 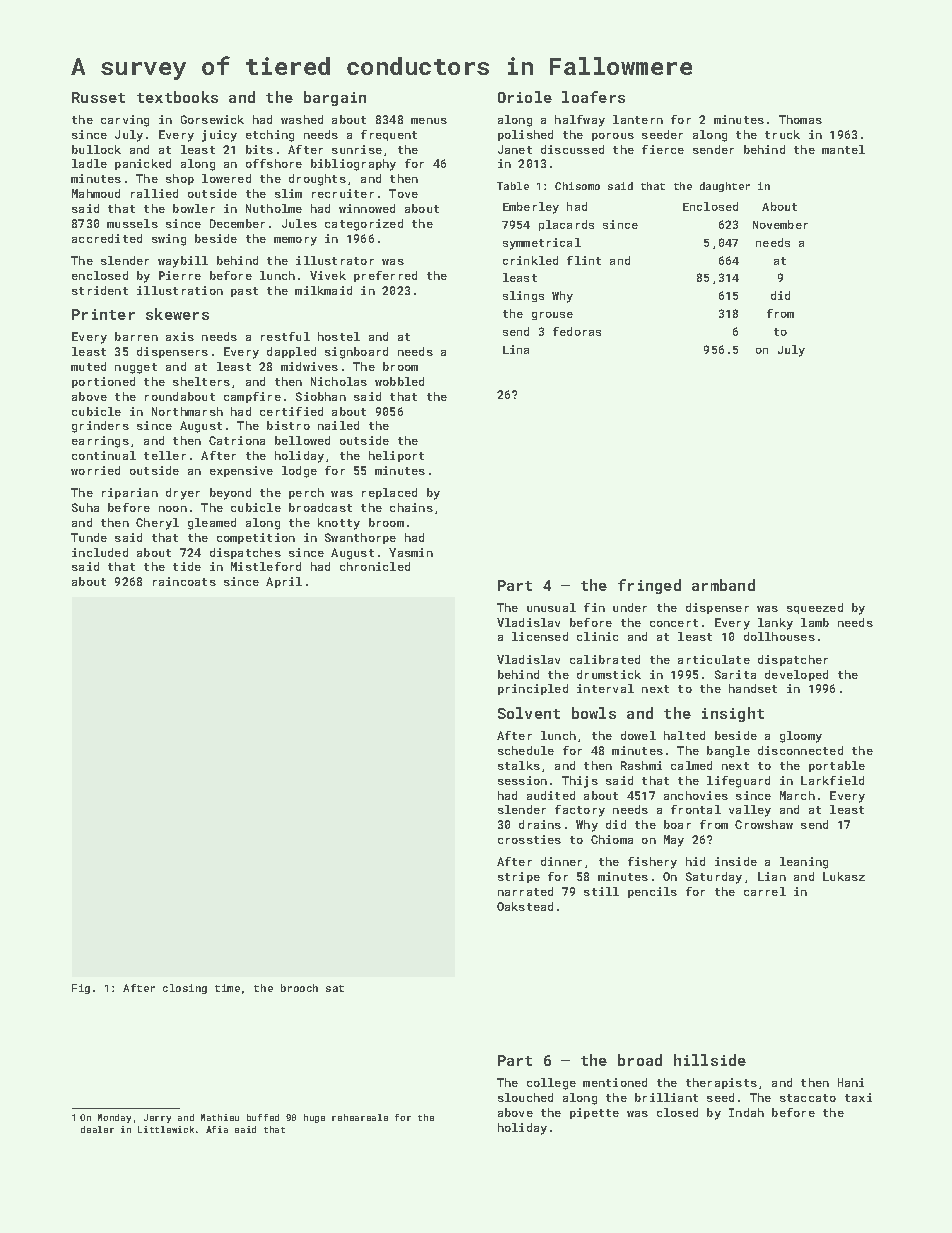 What do you see at coordinates (98, 97) in the screenshot?
I see `Russet` at bounding box center [98, 97].
